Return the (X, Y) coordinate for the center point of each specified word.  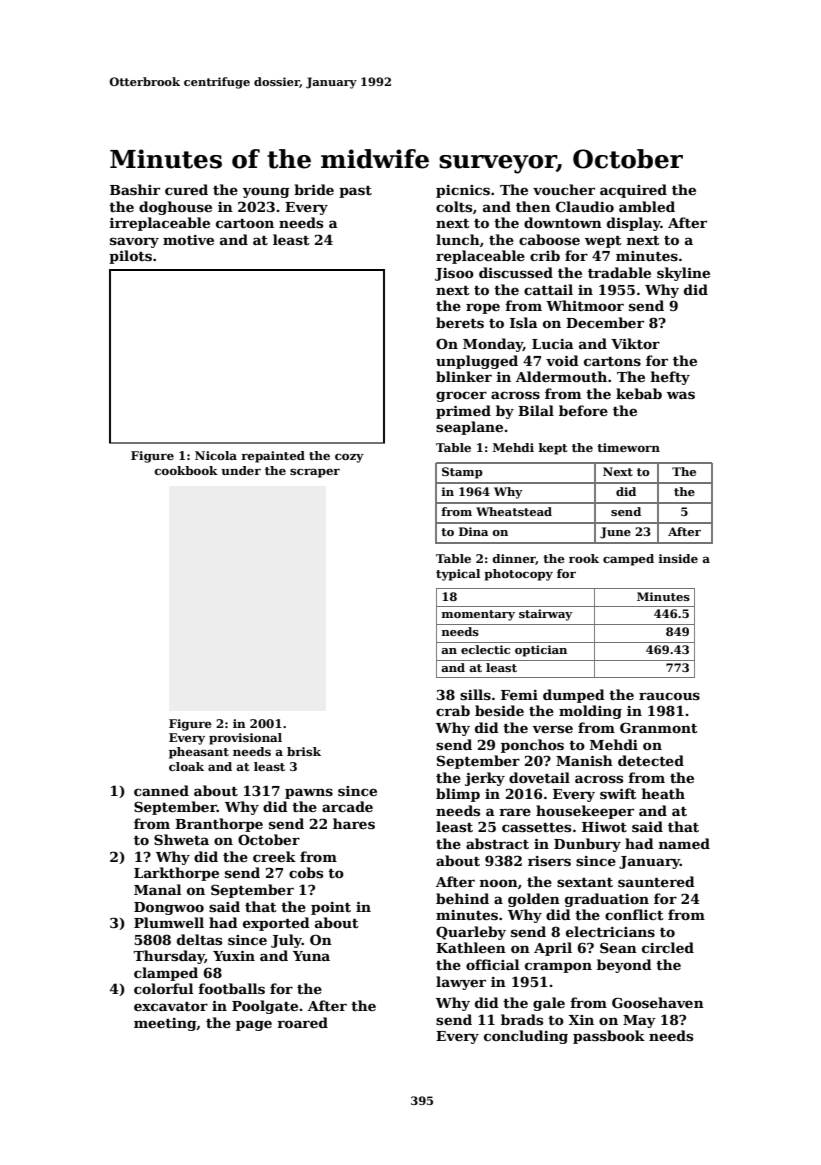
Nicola (216, 455)
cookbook (186, 470)
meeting (165, 1024)
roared (302, 1022)
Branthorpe (219, 825)
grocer (461, 396)
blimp (458, 795)
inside (678, 558)
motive (188, 240)
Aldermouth (561, 376)
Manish (584, 760)
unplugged (477, 362)
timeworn (628, 447)
